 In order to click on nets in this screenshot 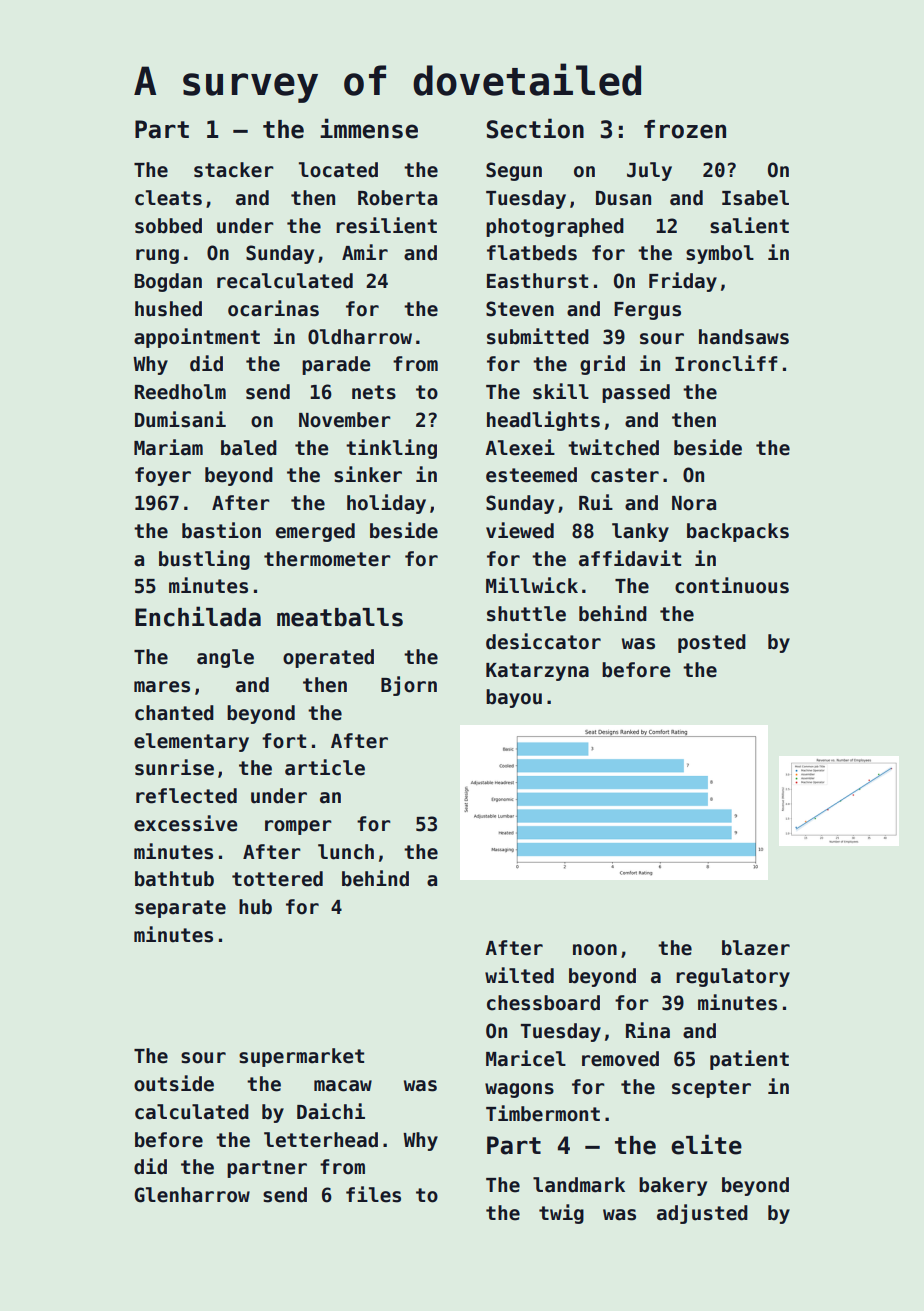, I will do `click(374, 392)`.
